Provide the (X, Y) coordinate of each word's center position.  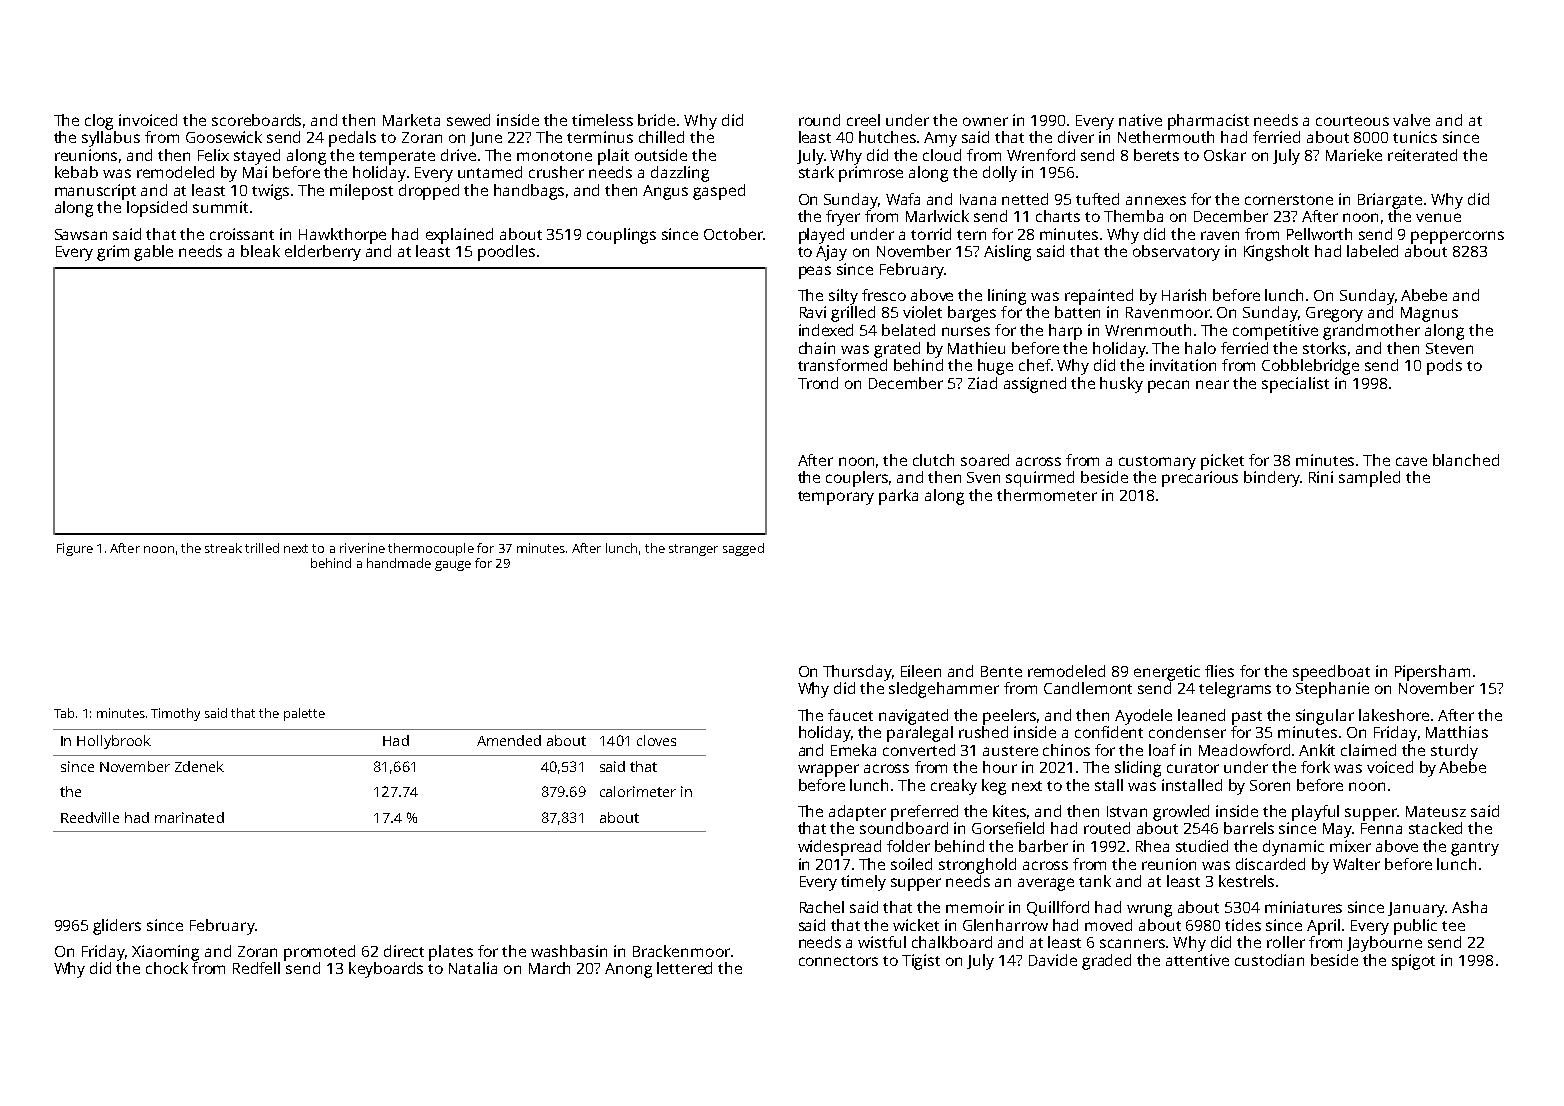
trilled (262, 548)
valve (1411, 120)
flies (1219, 671)
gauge (453, 566)
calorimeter (638, 791)
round (819, 120)
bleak (260, 251)
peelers (1009, 717)
